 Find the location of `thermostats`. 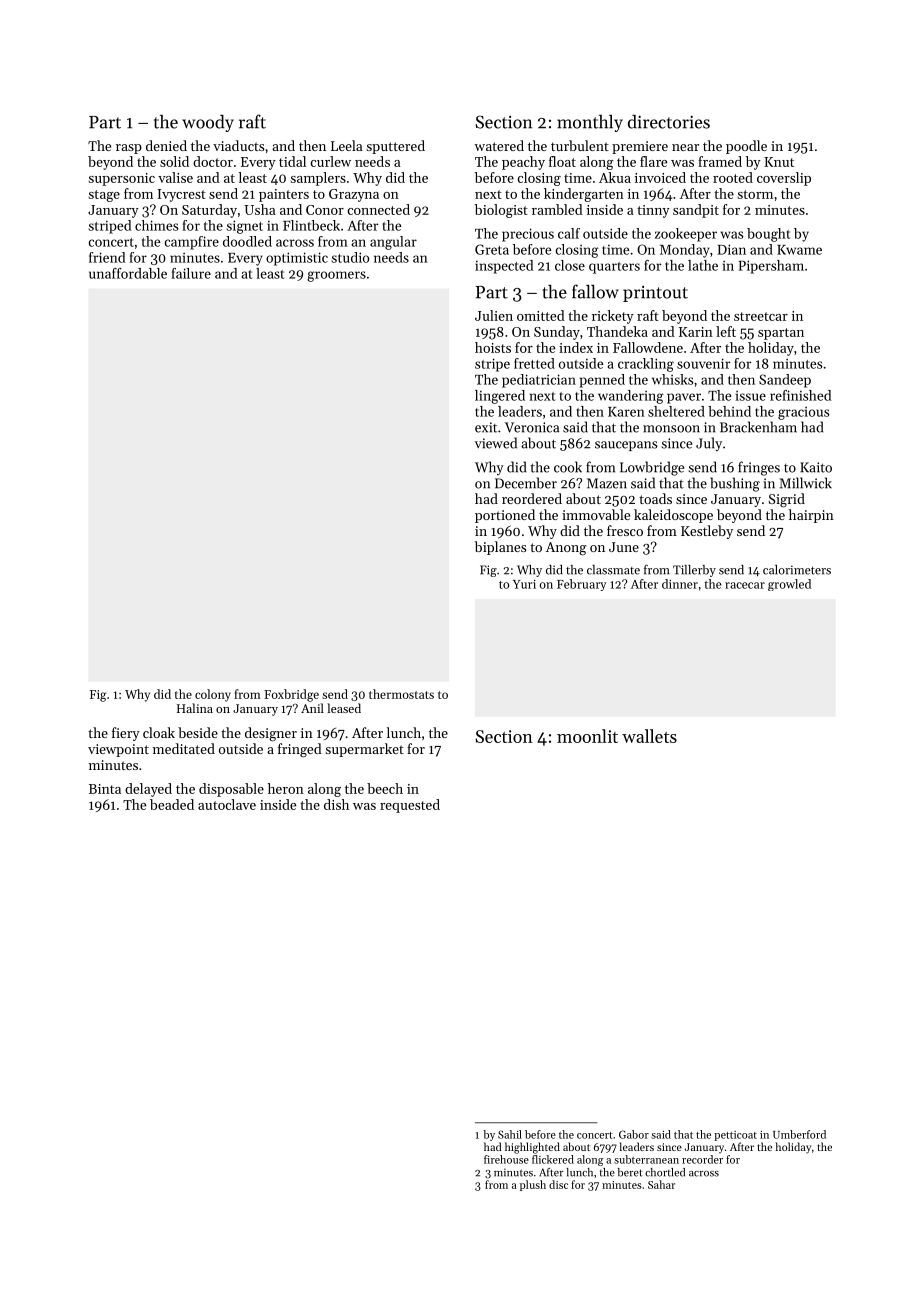

thermostats is located at coordinates (401, 694).
